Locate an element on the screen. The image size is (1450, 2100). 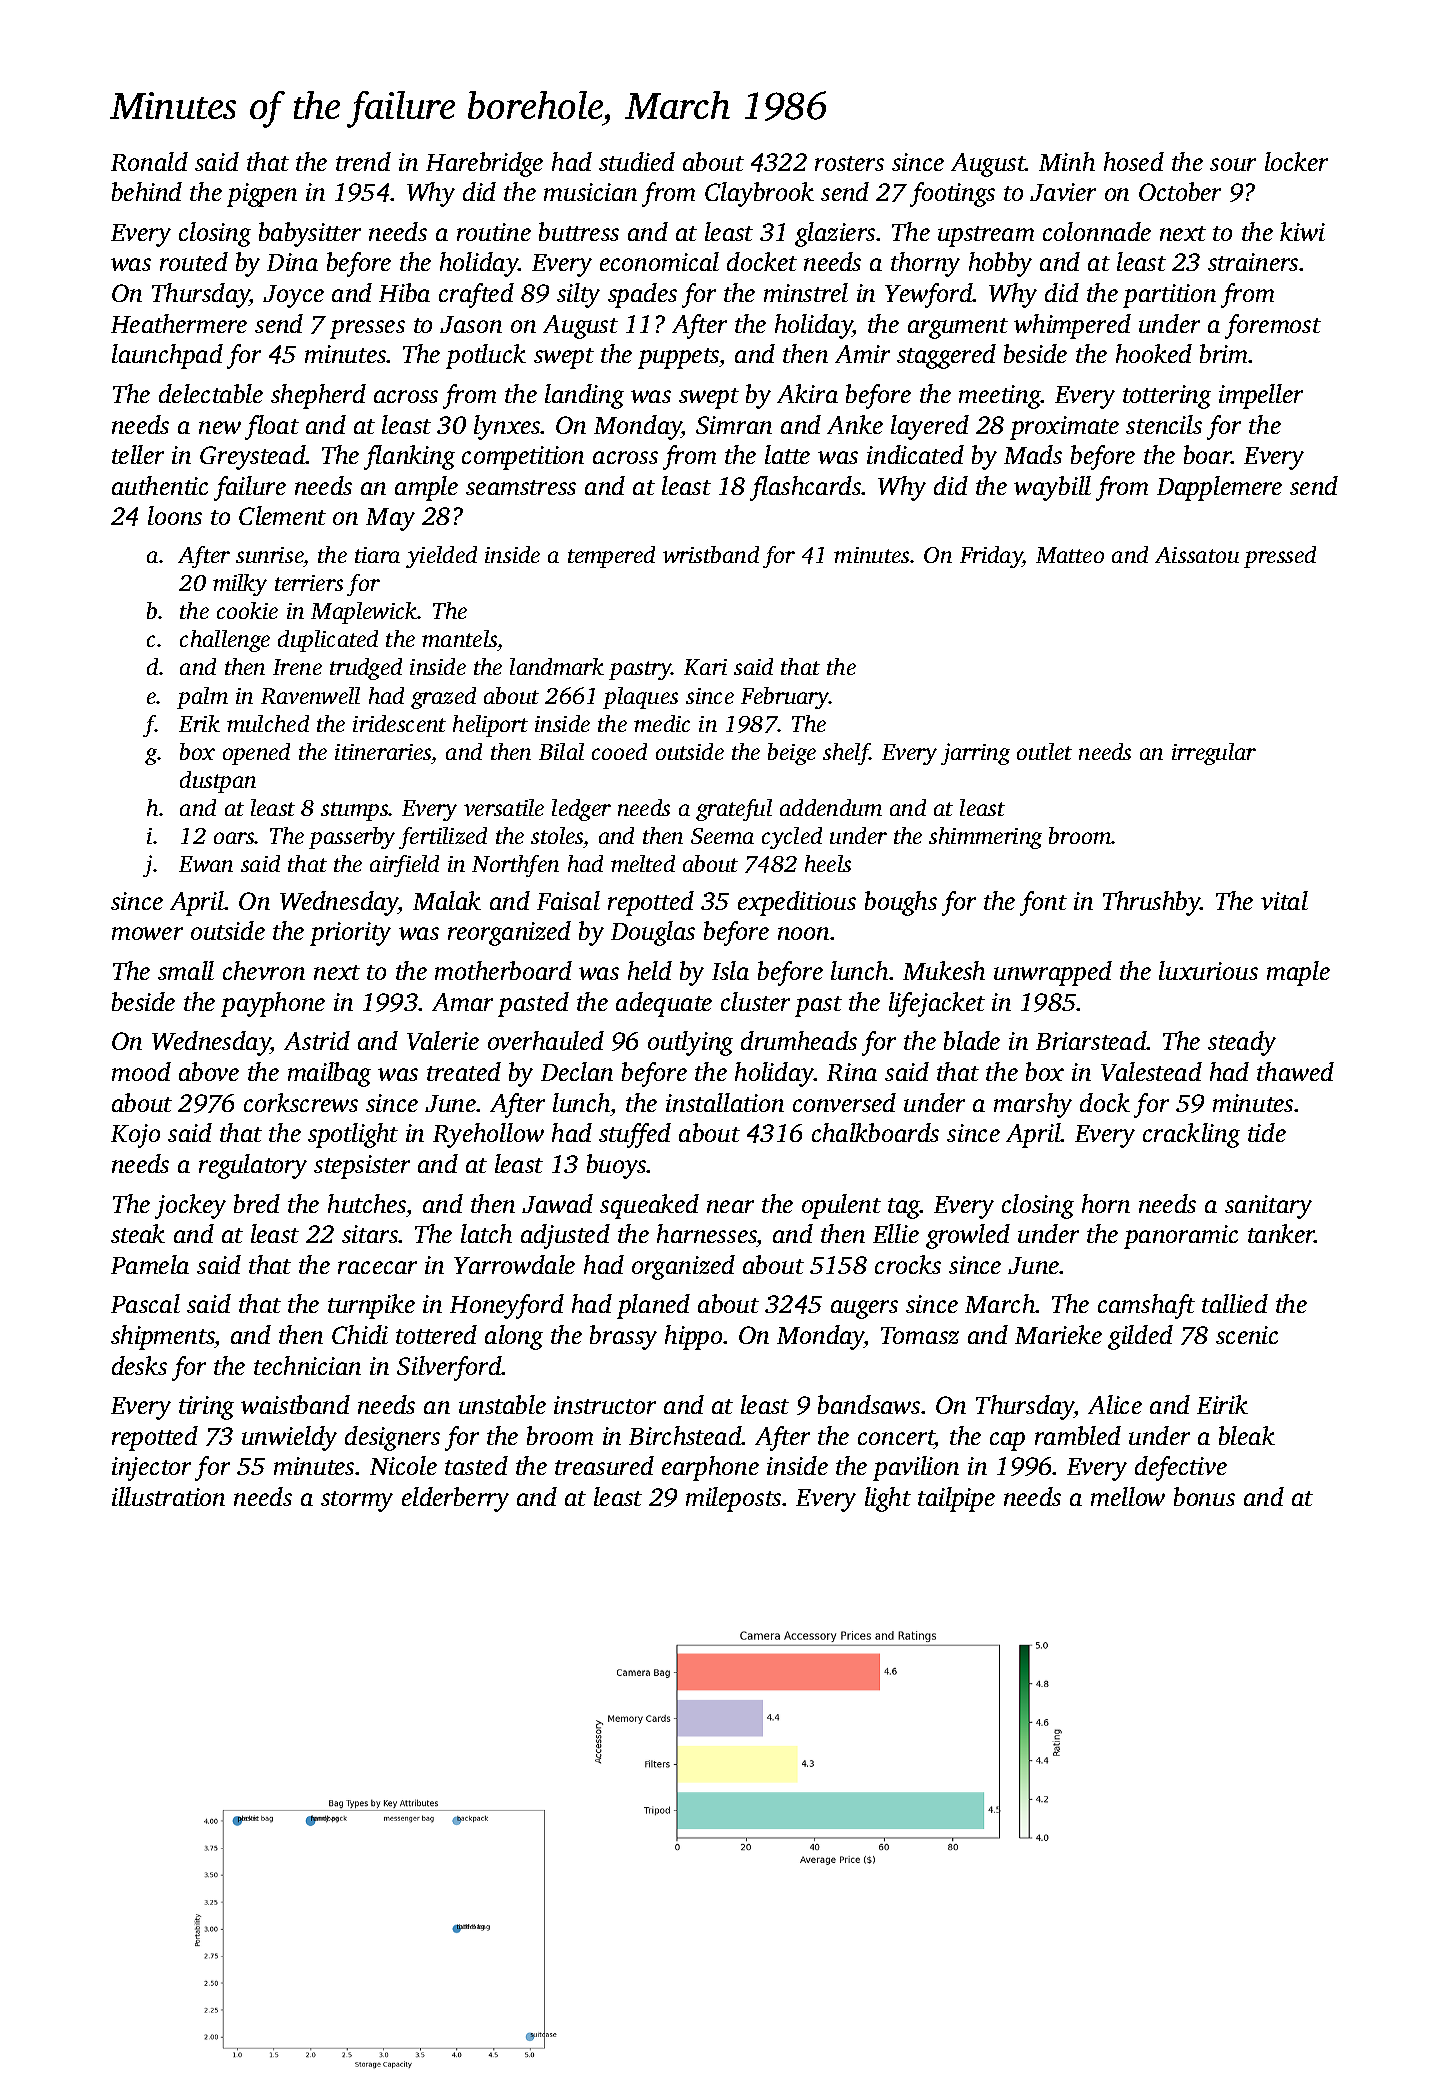
shipments is located at coordinates (163, 1337).
